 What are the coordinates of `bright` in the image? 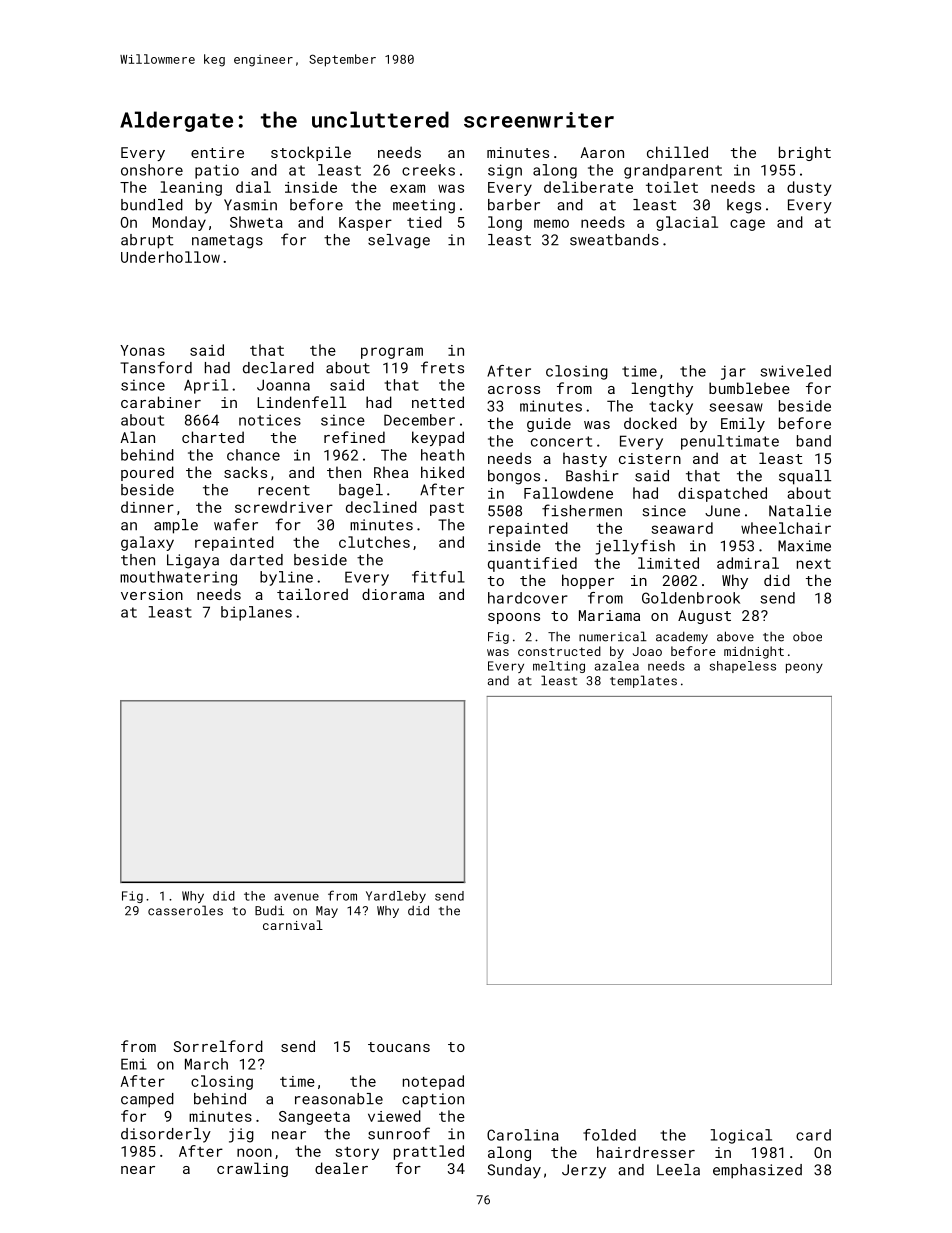 It's located at (805, 153).
